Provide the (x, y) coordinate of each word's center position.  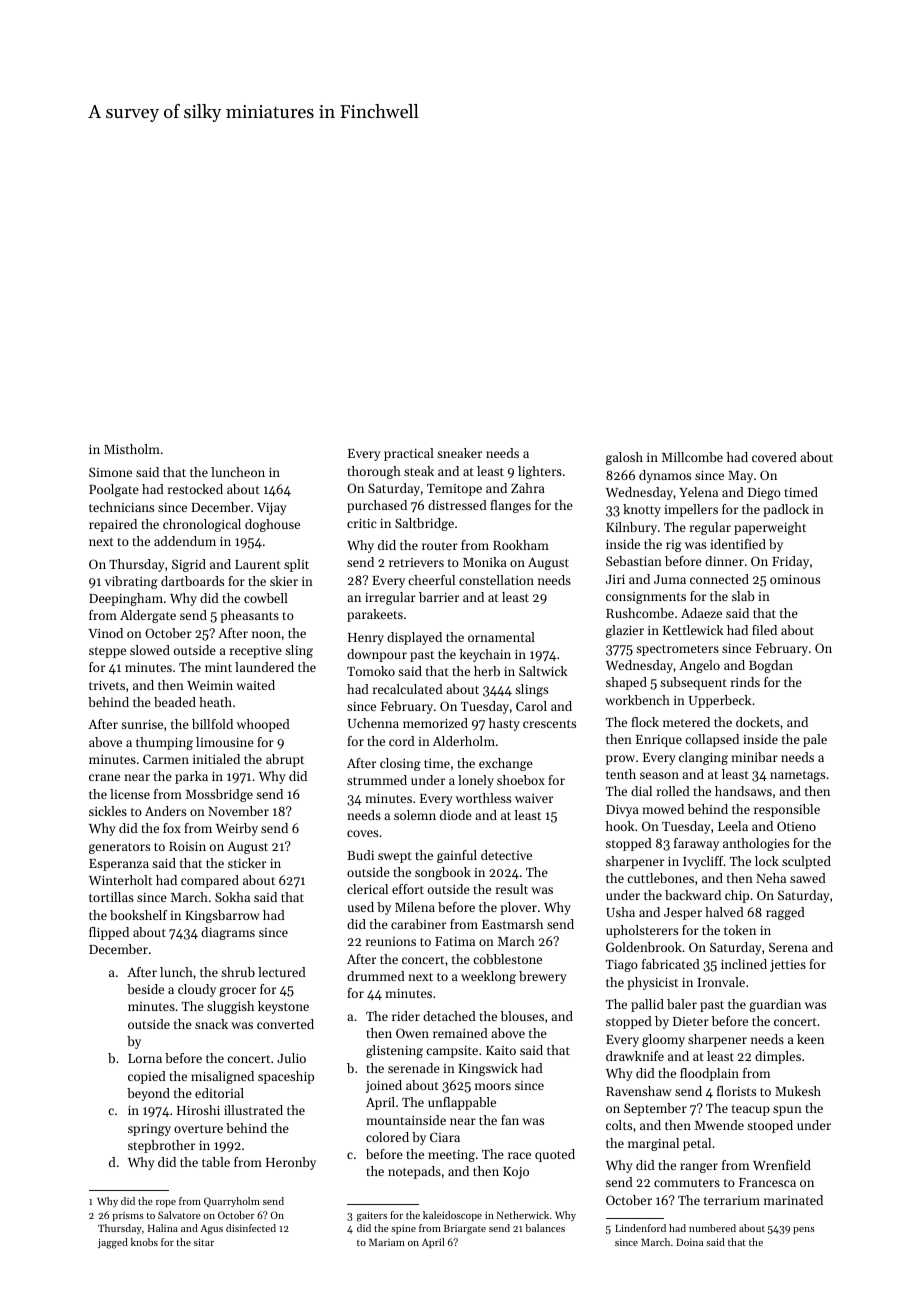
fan (510, 1120)
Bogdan (771, 666)
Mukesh (798, 1091)
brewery (543, 977)
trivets (107, 685)
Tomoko (371, 671)
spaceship (286, 1077)
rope (166, 1203)
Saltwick (543, 671)
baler (682, 1004)
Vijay (272, 509)
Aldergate (148, 616)
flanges (510, 506)
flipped (109, 933)
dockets (758, 722)
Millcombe (692, 457)
